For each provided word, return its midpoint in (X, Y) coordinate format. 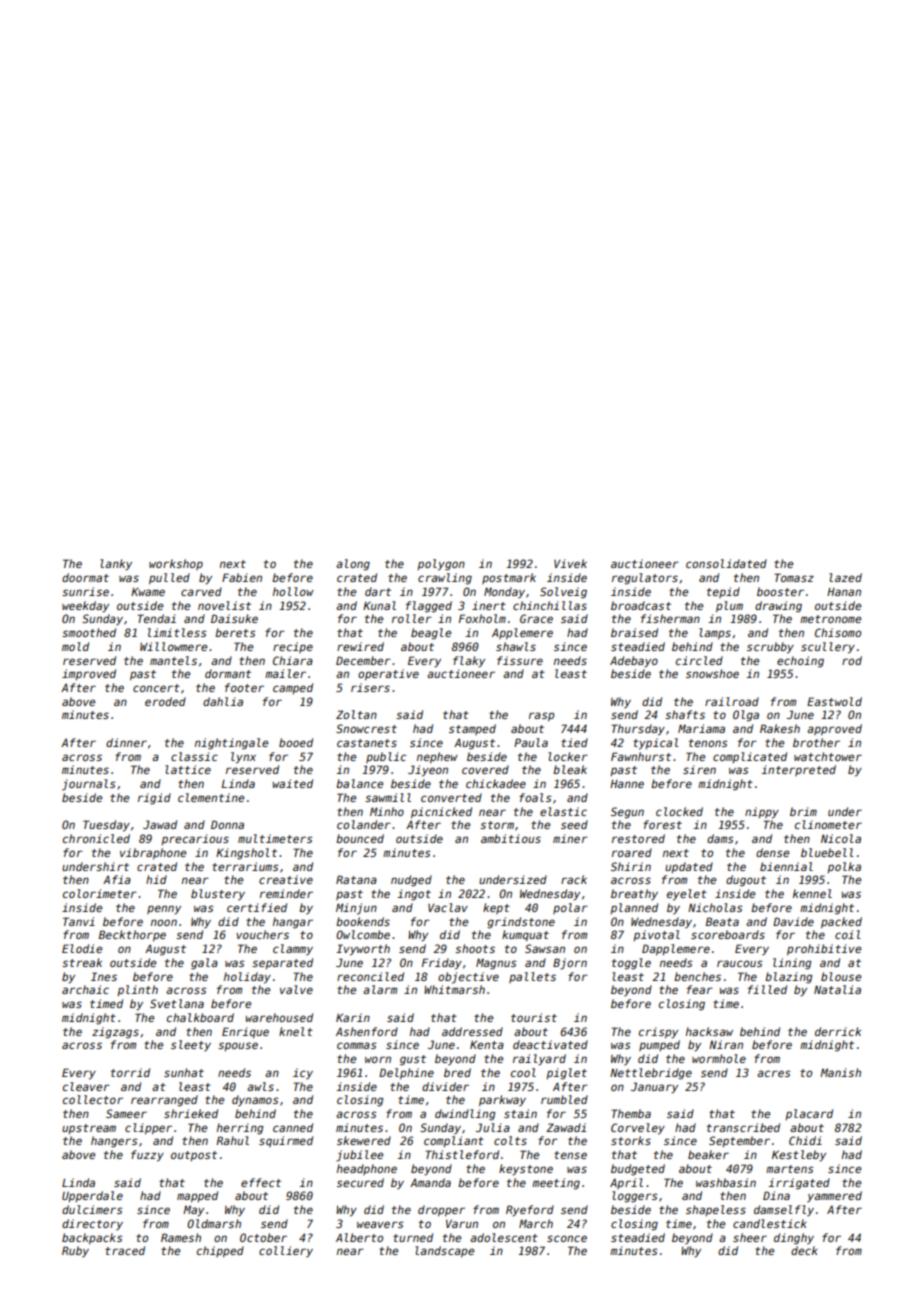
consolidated (726, 563)
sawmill (388, 797)
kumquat (525, 935)
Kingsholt (246, 854)
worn (378, 1059)
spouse (238, 1046)
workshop (176, 564)
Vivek (570, 563)
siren (699, 769)
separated (282, 963)
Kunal (379, 605)
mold (75, 646)
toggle (631, 964)
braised (634, 632)
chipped (220, 1251)
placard (809, 1114)
